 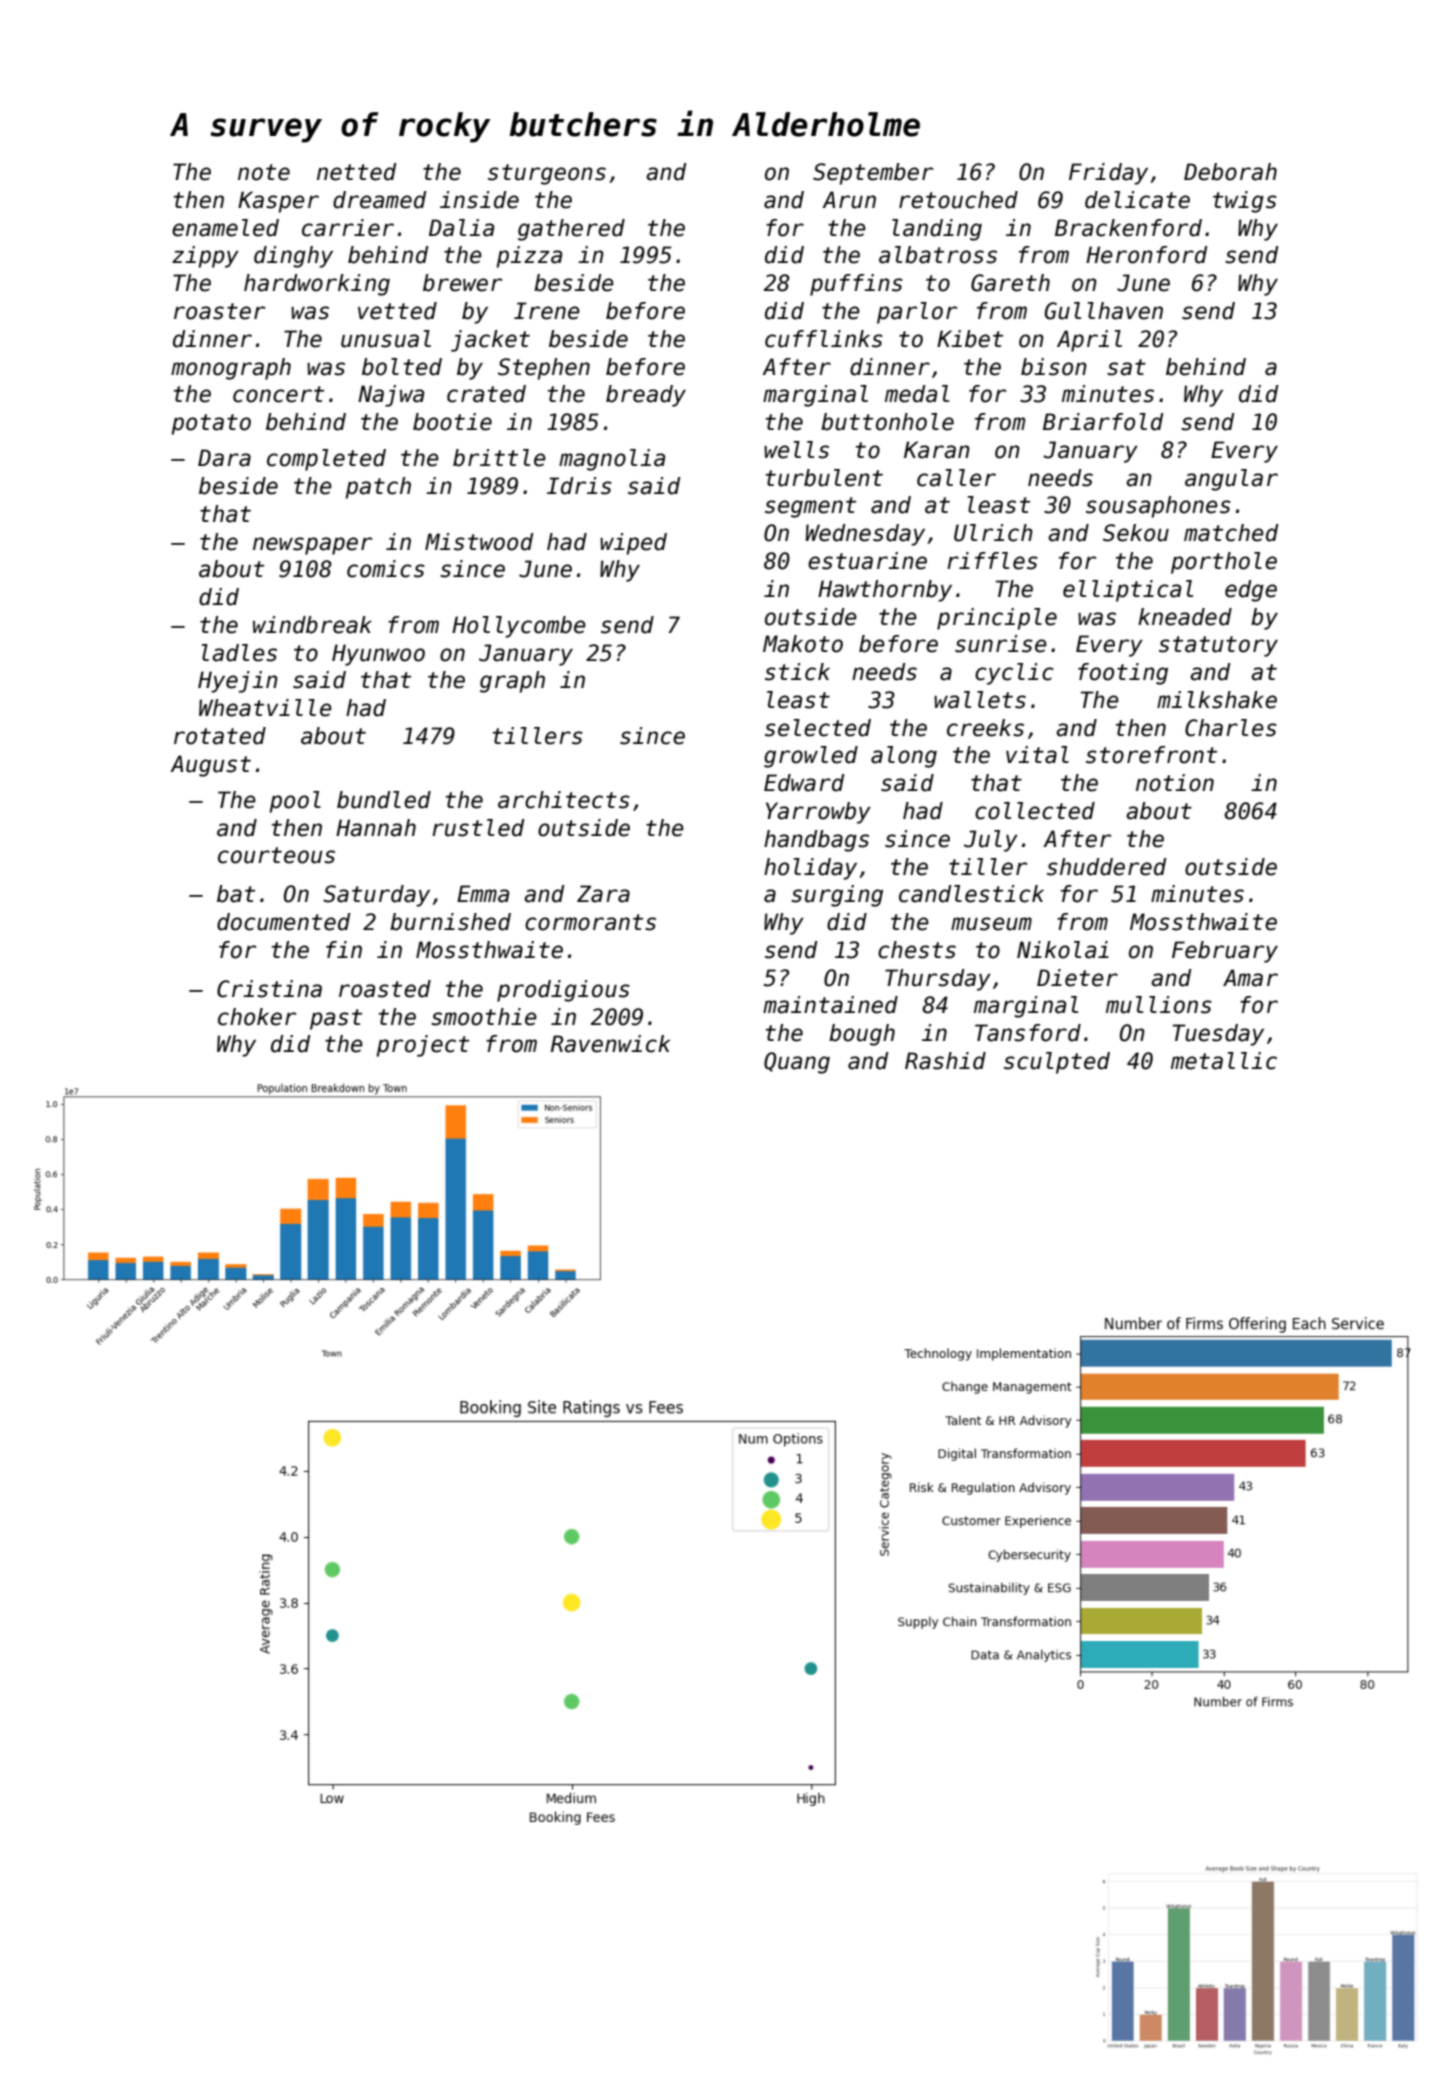 I want to click on Ravenwick, so click(x=610, y=1044).
